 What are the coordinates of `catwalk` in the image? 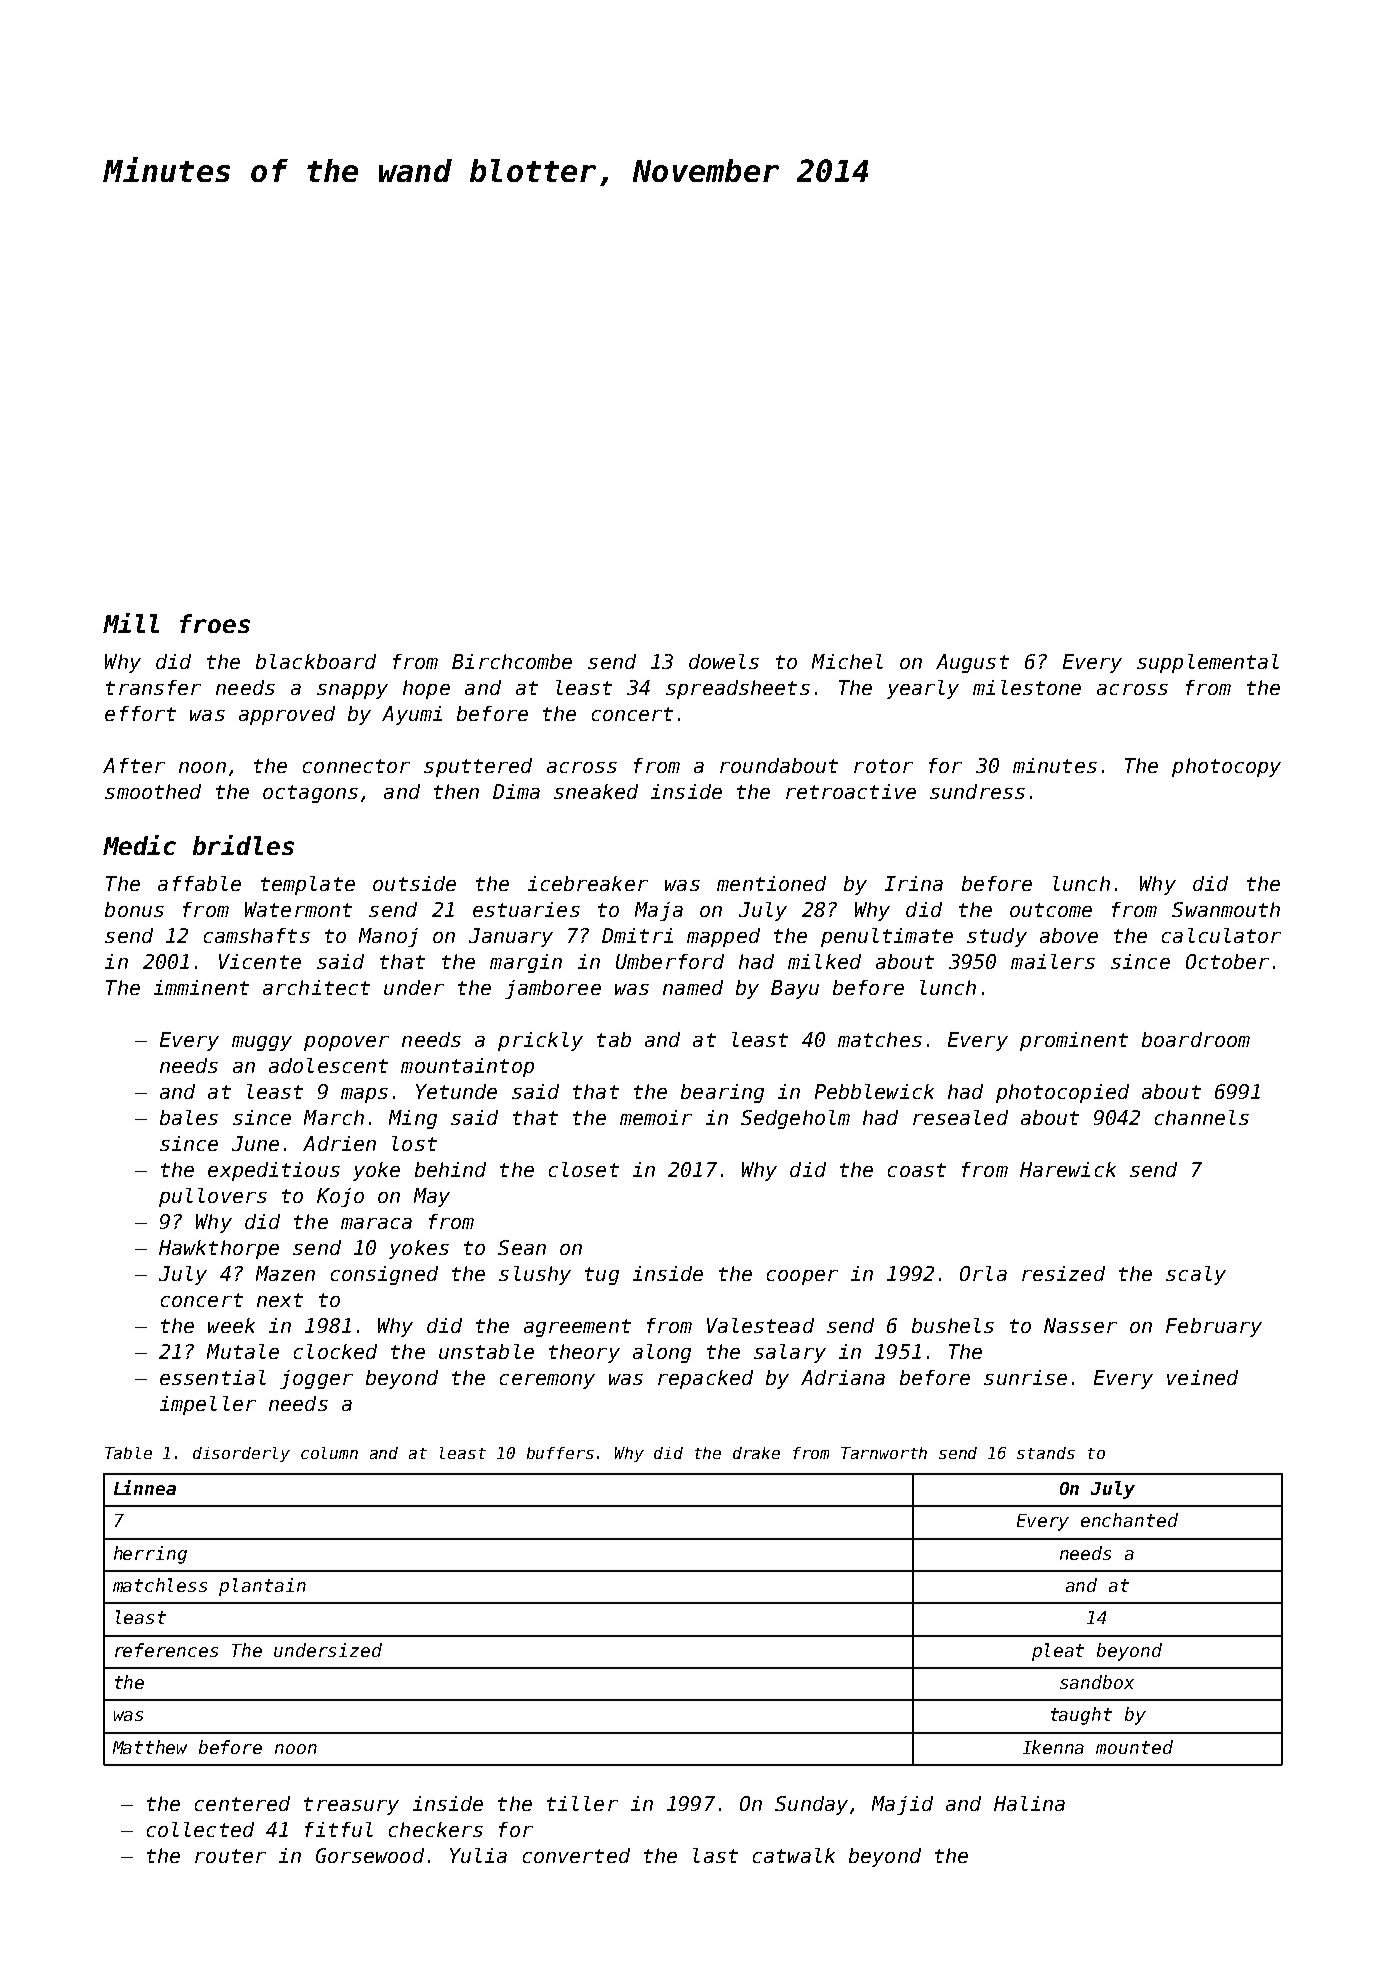 It's located at (794, 1855).
